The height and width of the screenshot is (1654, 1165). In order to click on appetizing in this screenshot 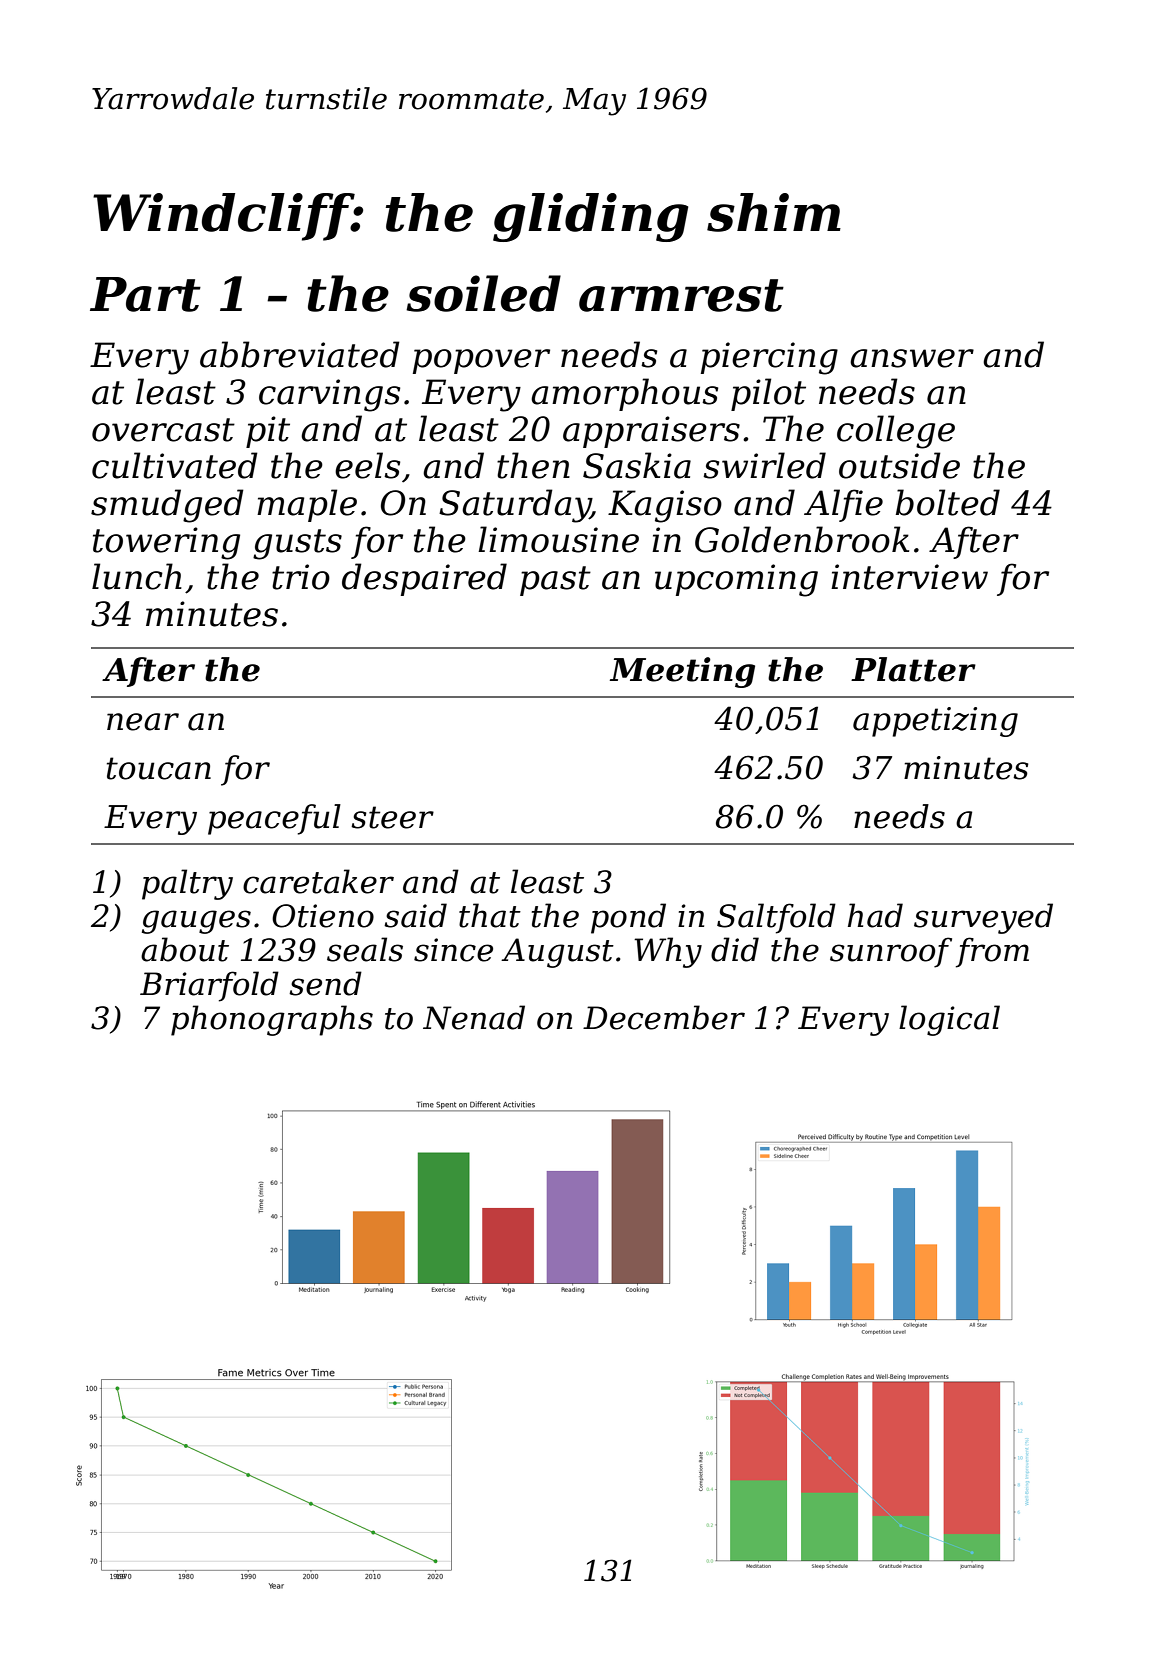, I will do `click(935, 722)`.
